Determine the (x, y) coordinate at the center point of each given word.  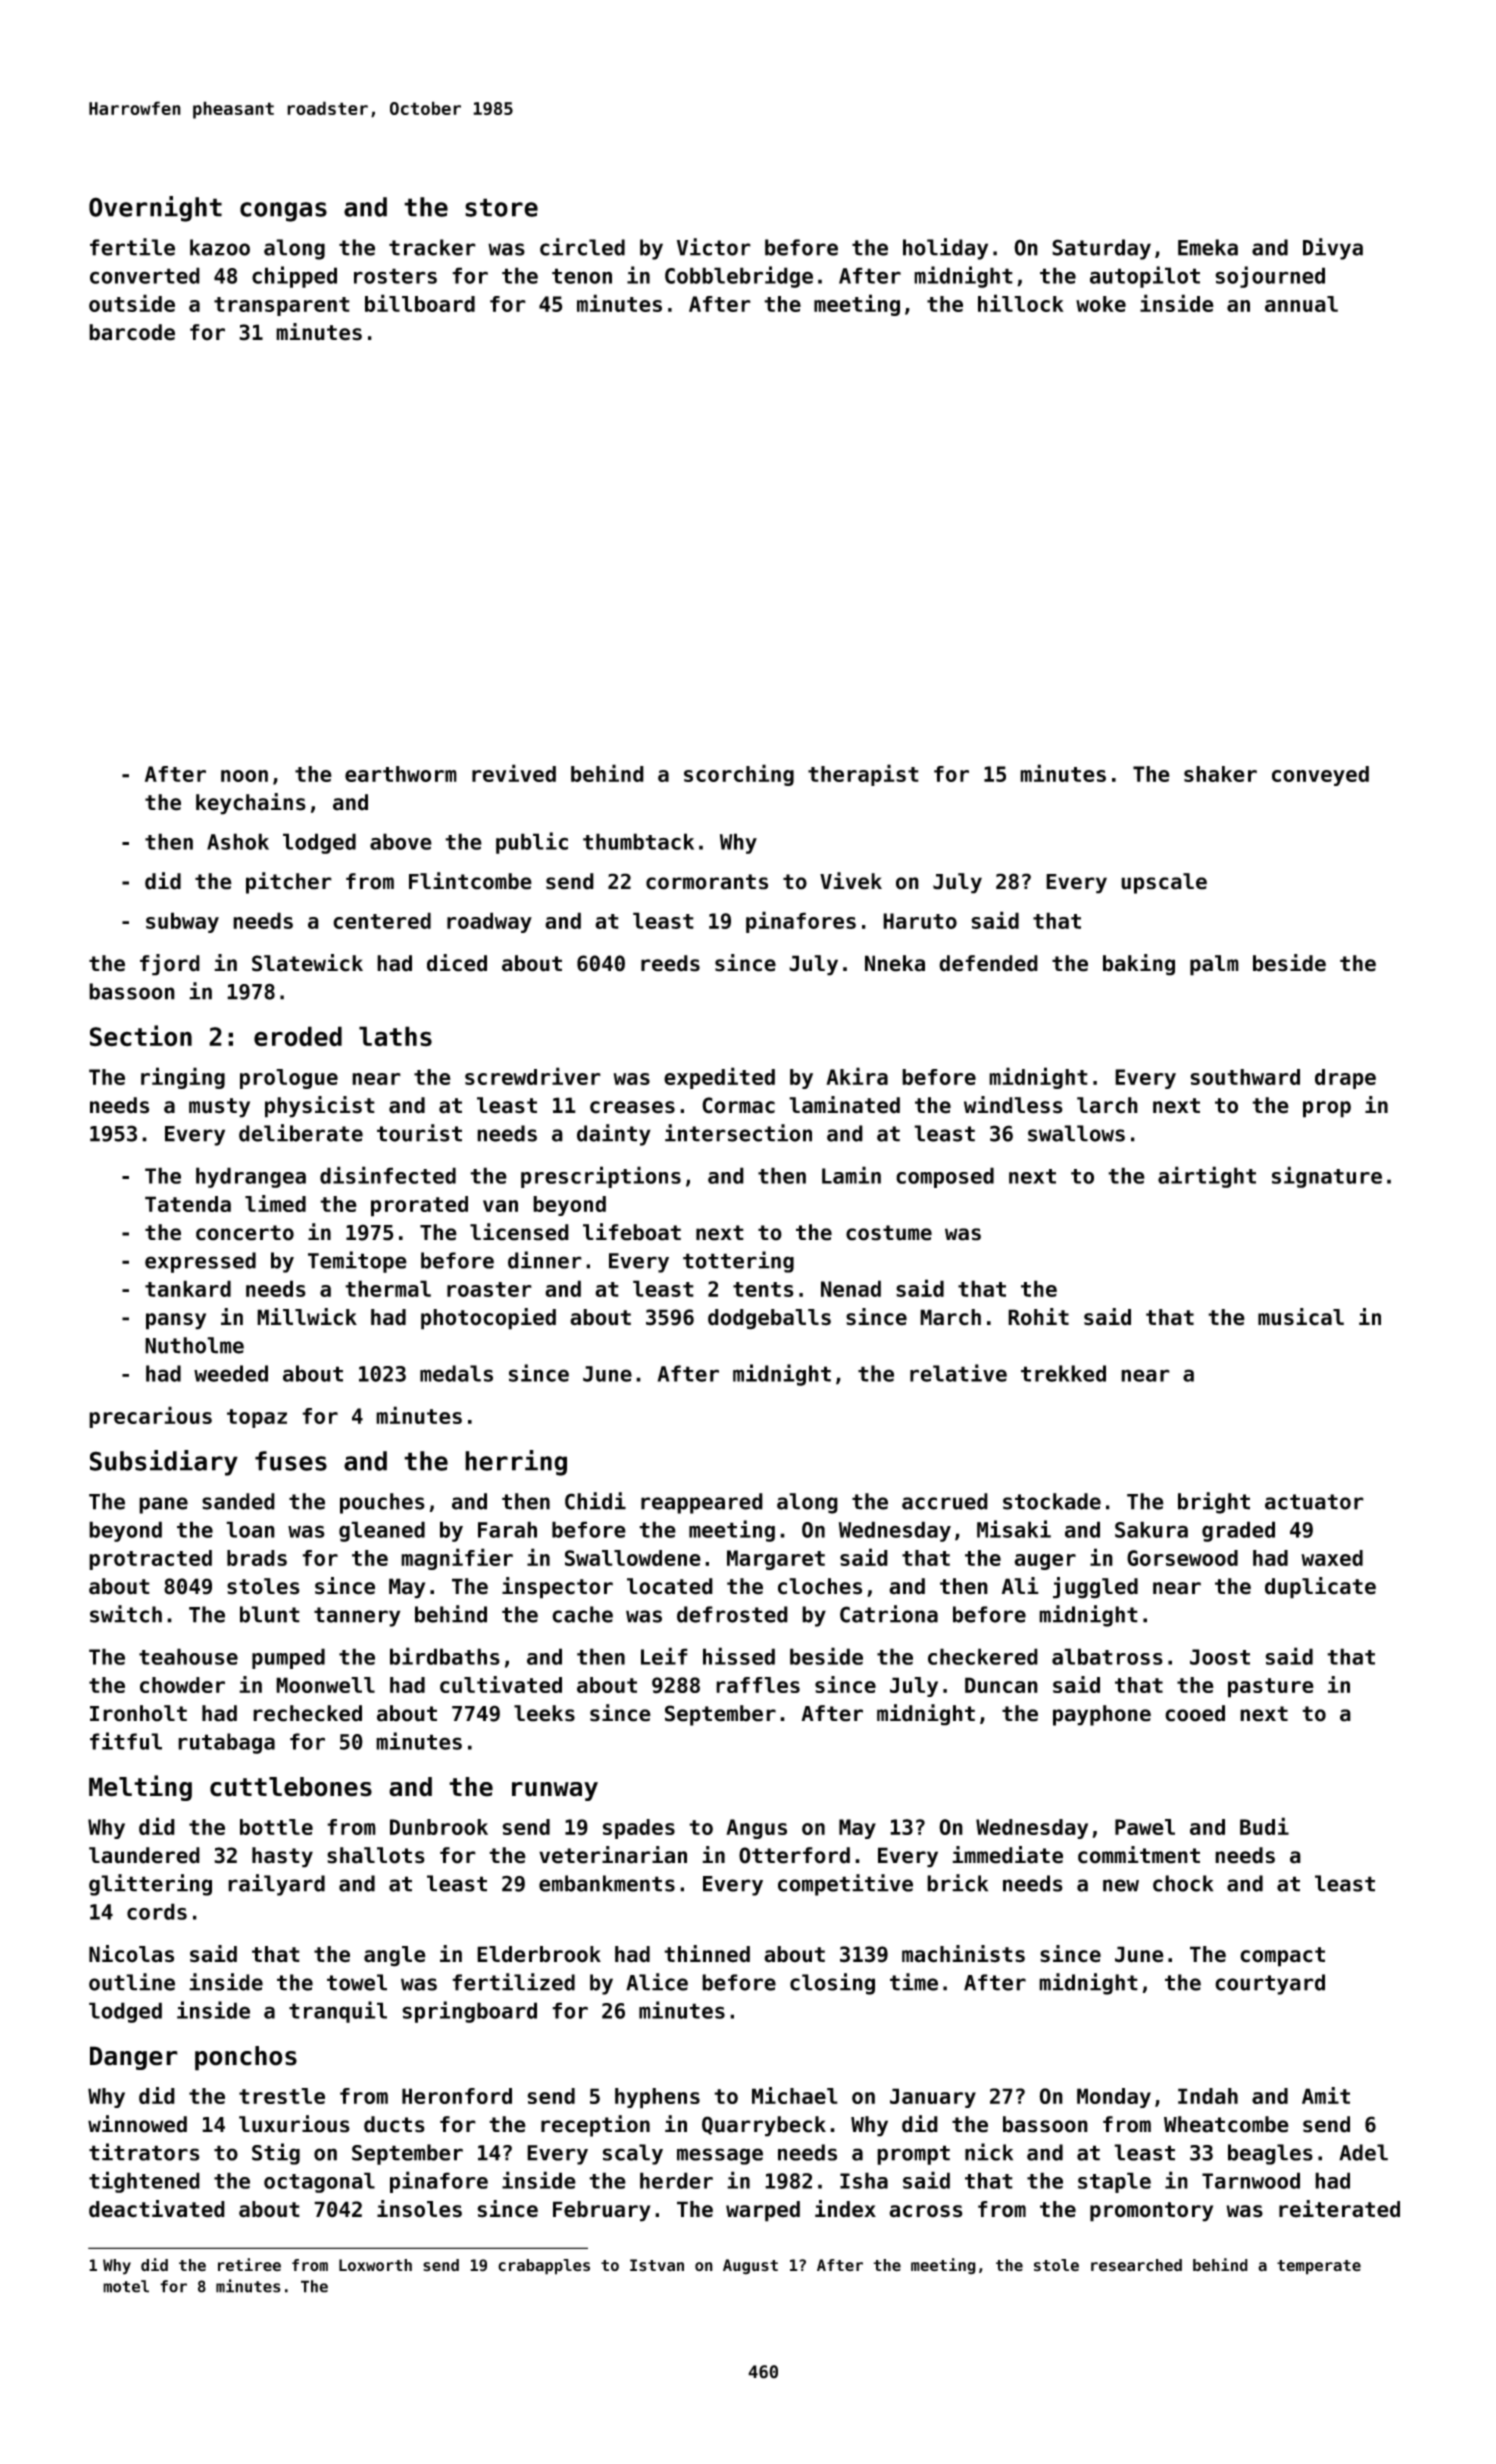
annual (1301, 304)
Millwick (307, 1317)
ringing (183, 1078)
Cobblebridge (739, 277)
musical (1301, 1317)
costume (889, 1233)
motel (126, 2286)
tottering (738, 1262)
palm (1214, 965)
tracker (432, 247)
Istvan (657, 2265)
